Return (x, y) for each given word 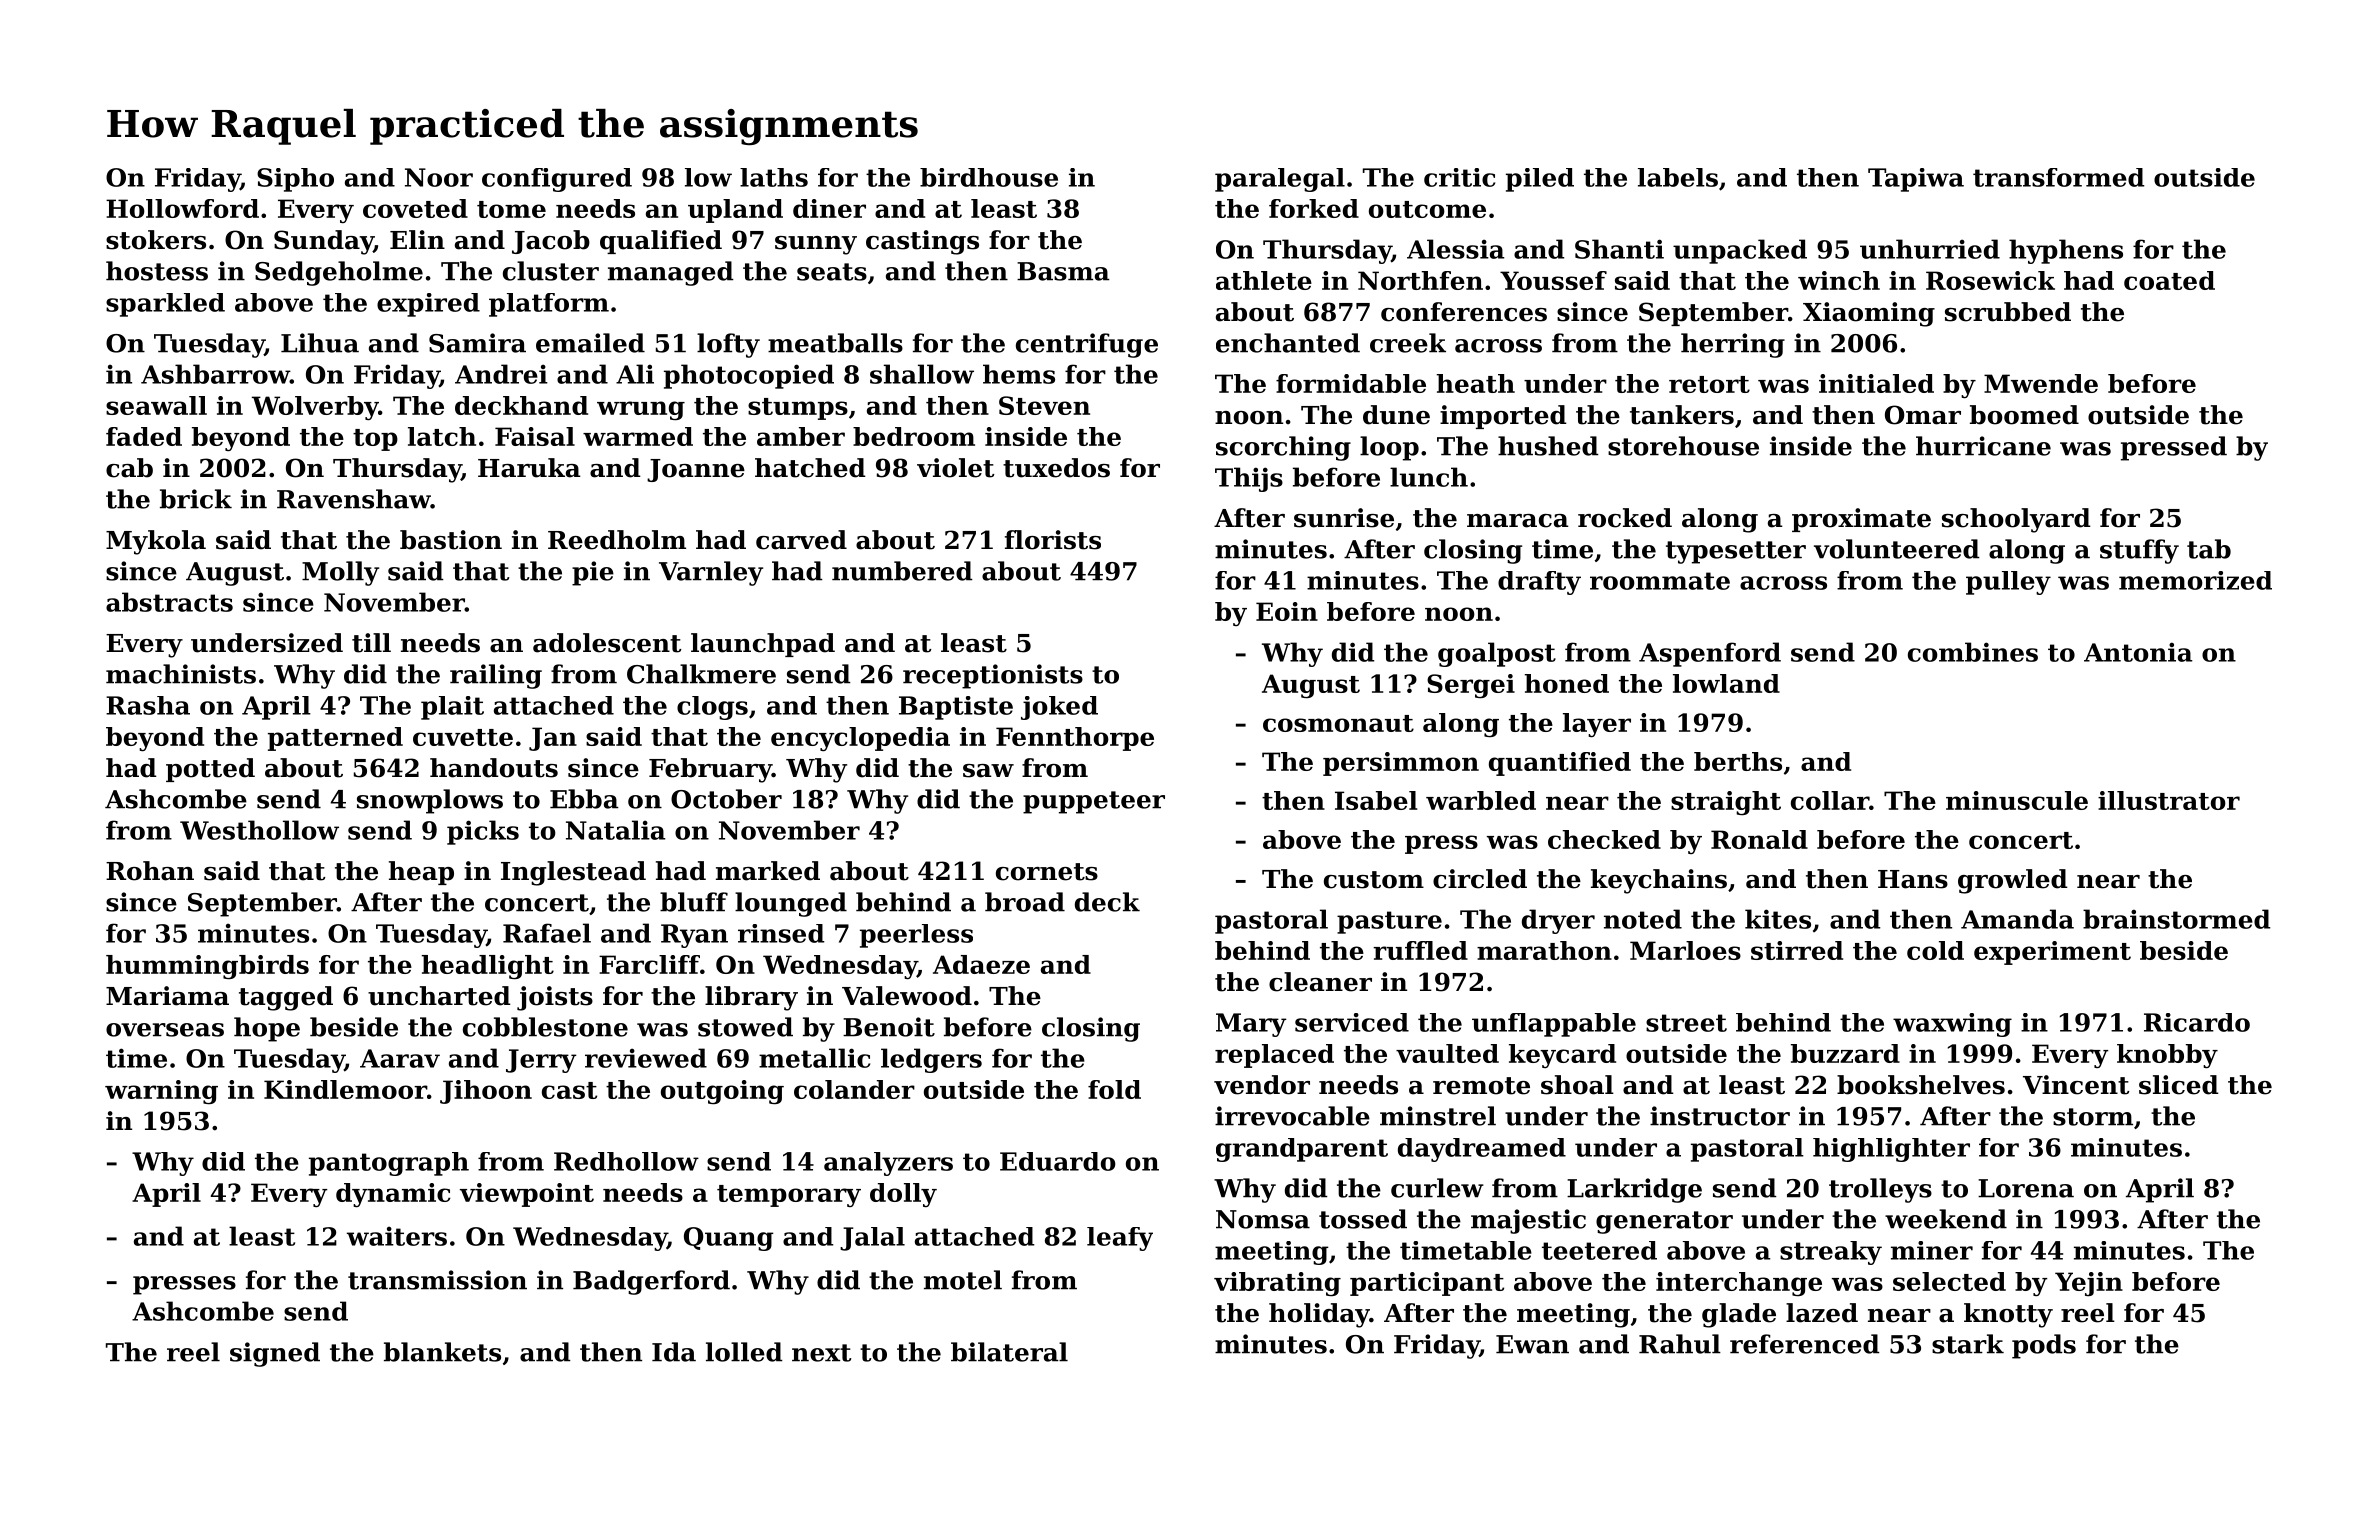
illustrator (2169, 800)
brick (196, 499)
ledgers (931, 1060)
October (726, 799)
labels (1678, 177)
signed (275, 1354)
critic (1459, 177)
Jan (553, 739)
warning (161, 1092)
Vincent (2076, 1085)
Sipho (295, 180)
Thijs (1249, 479)
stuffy (2139, 551)
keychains (1659, 881)
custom (1374, 880)
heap (421, 873)
